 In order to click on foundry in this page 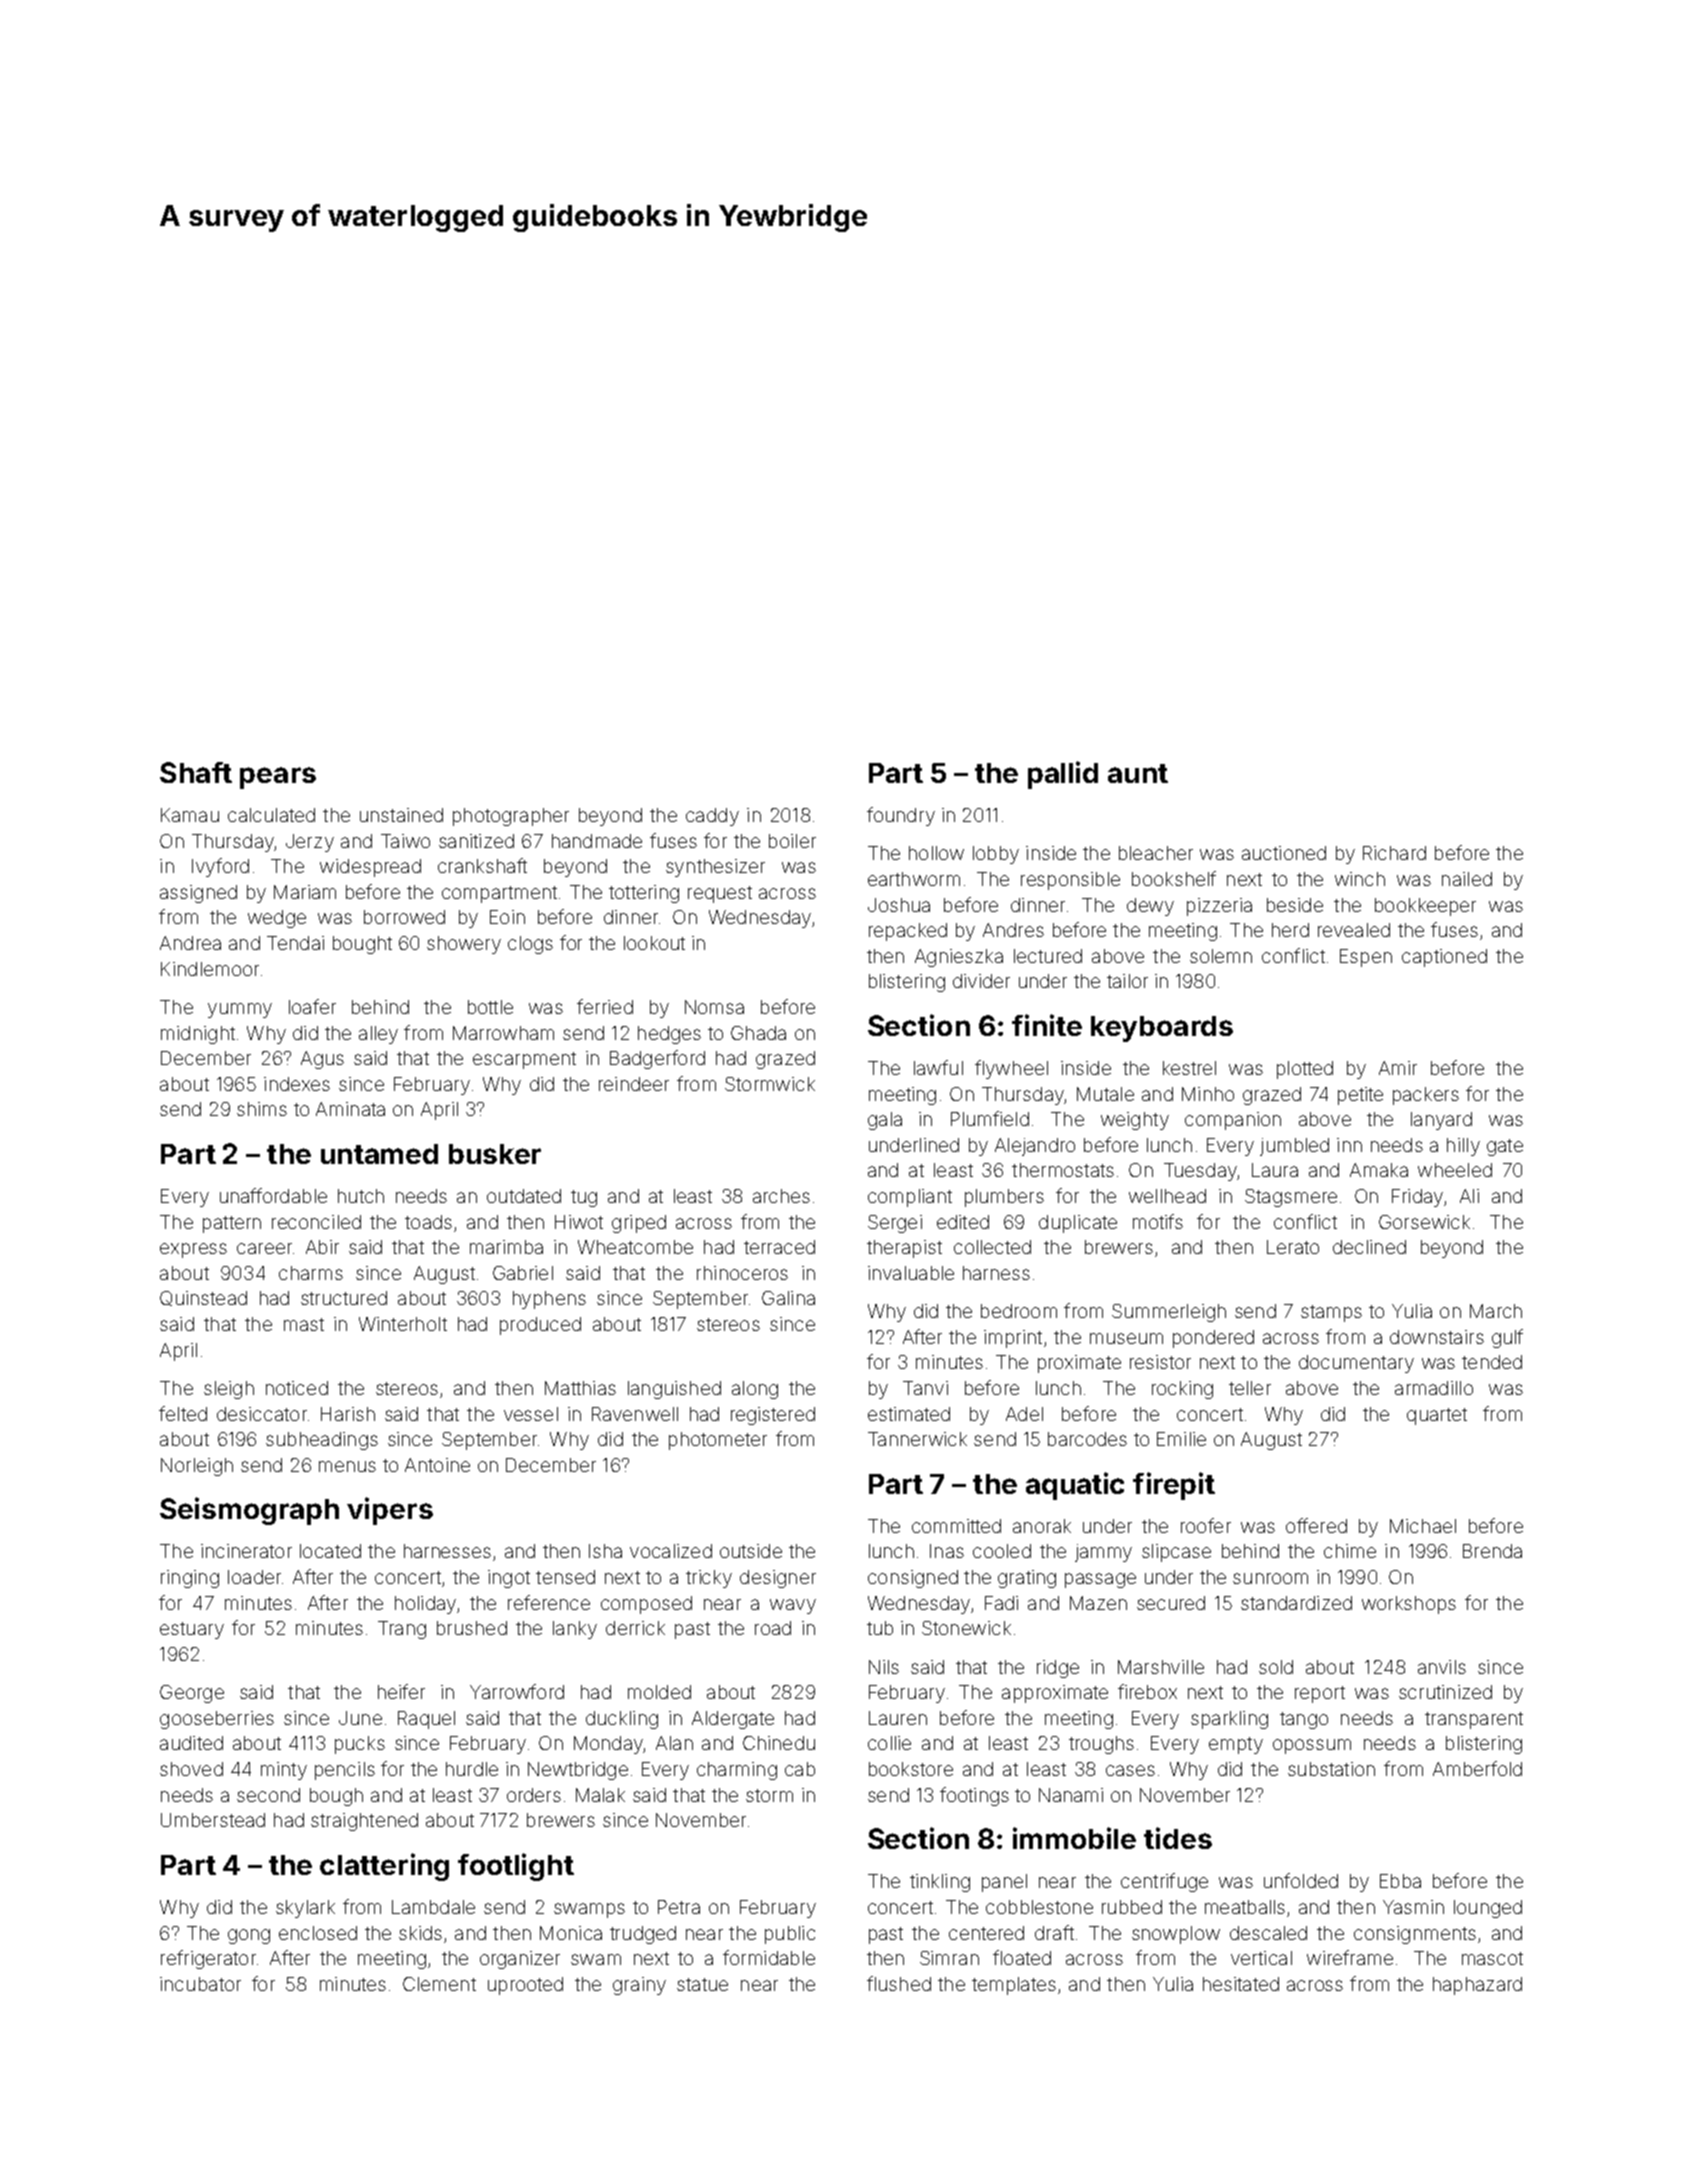, I will do `click(901, 816)`.
